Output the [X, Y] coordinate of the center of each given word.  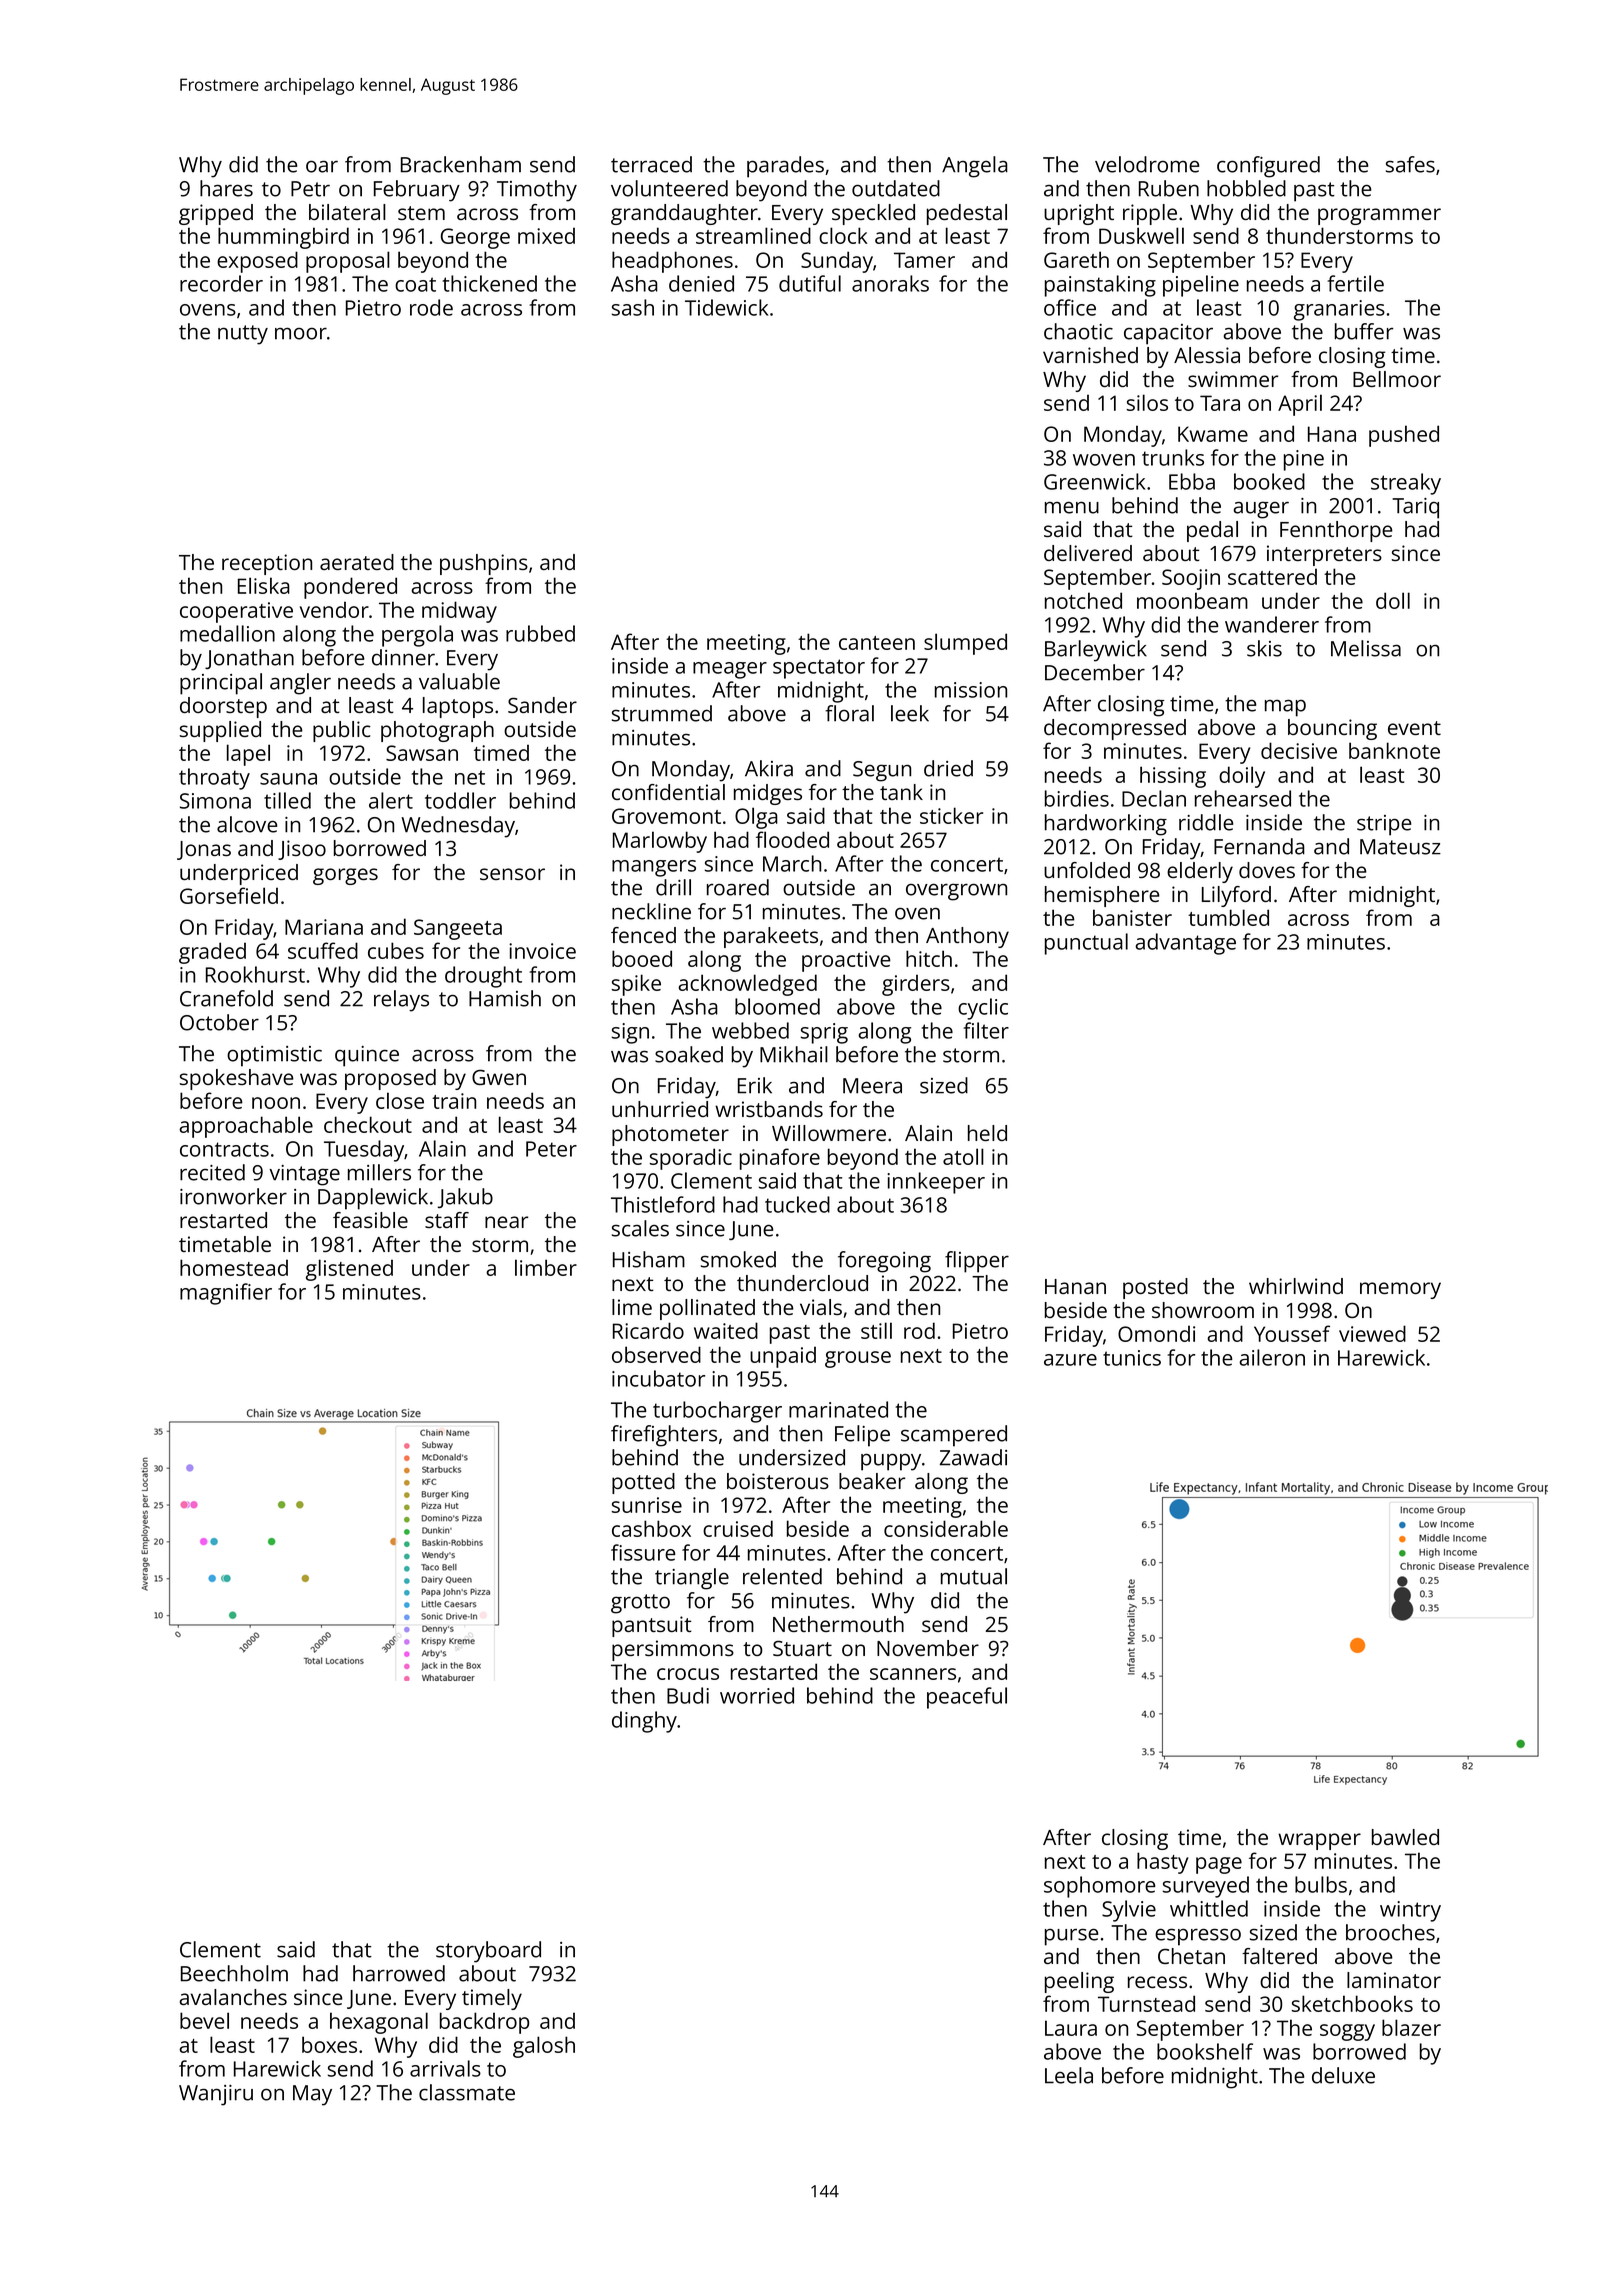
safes [1410, 164]
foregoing [884, 1262]
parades [785, 167]
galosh [544, 2047]
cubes [396, 950]
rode [431, 307]
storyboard [488, 1952]
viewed [1372, 1333]
